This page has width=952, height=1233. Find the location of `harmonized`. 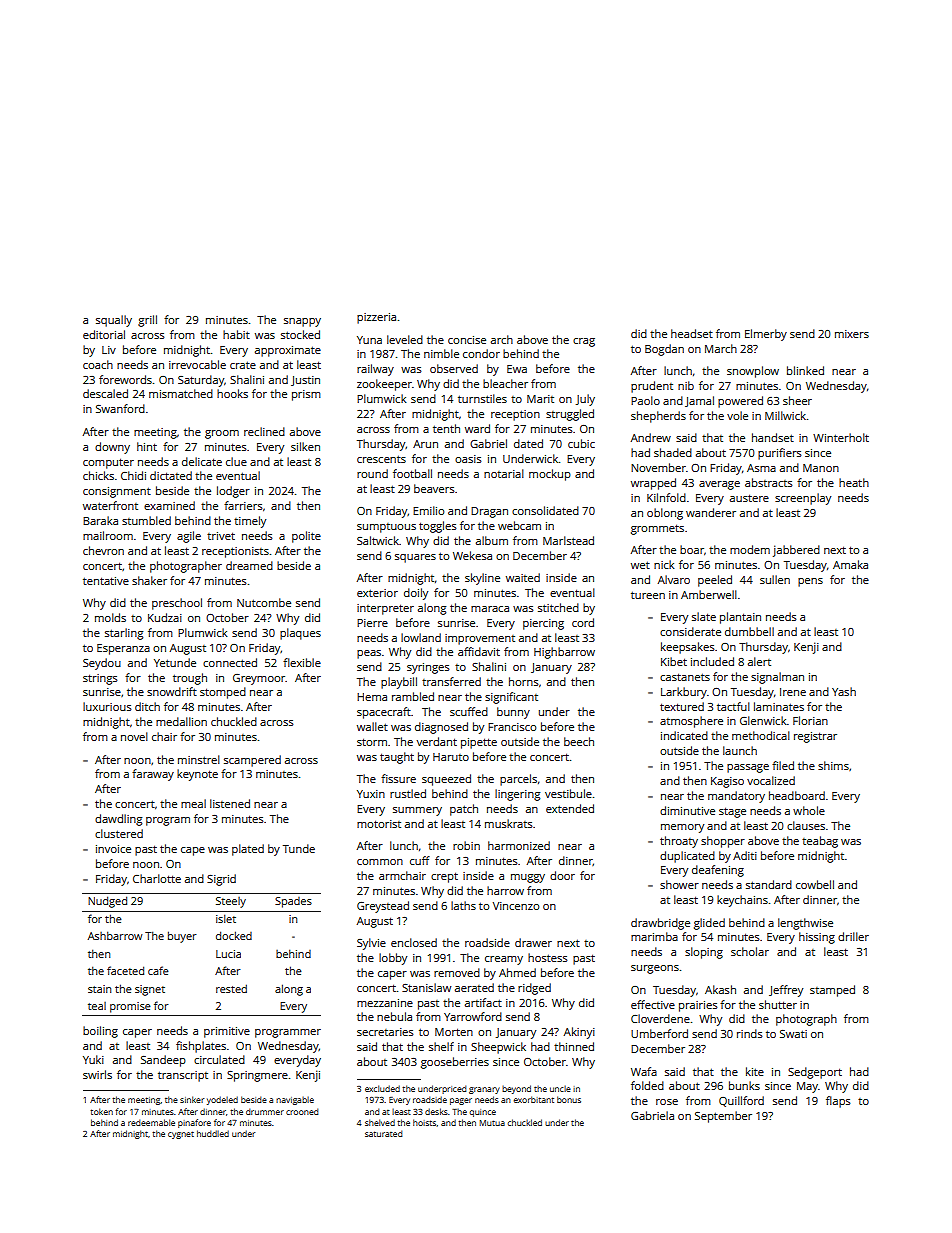

harmonized is located at coordinates (519, 845).
